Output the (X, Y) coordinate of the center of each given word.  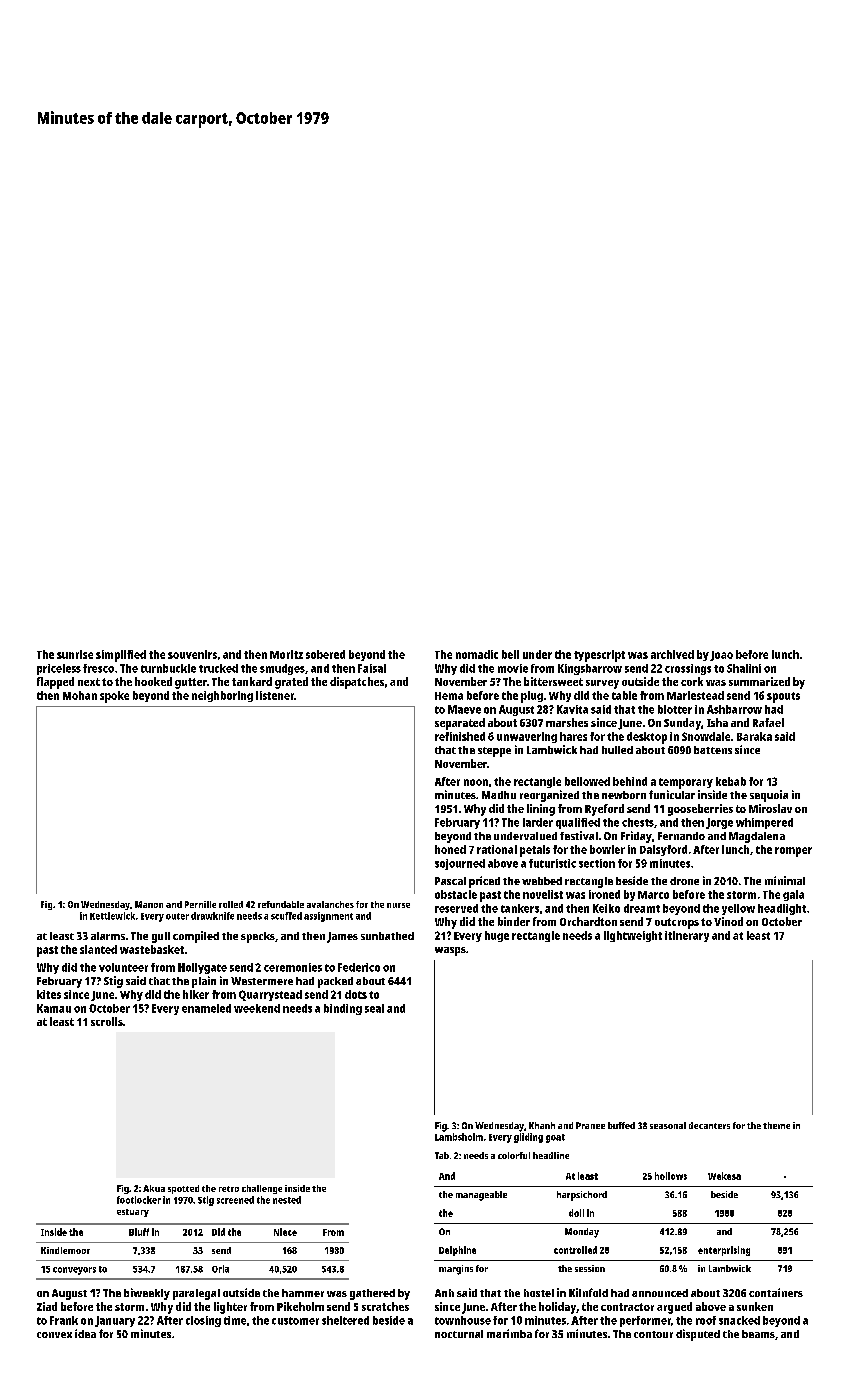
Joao (721, 656)
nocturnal (459, 1334)
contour (653, 1334)
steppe (494, 752)
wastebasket (152, 949)
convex (54, 1335)
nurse (398, 905)
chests (638, 822)
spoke (114, 697)
